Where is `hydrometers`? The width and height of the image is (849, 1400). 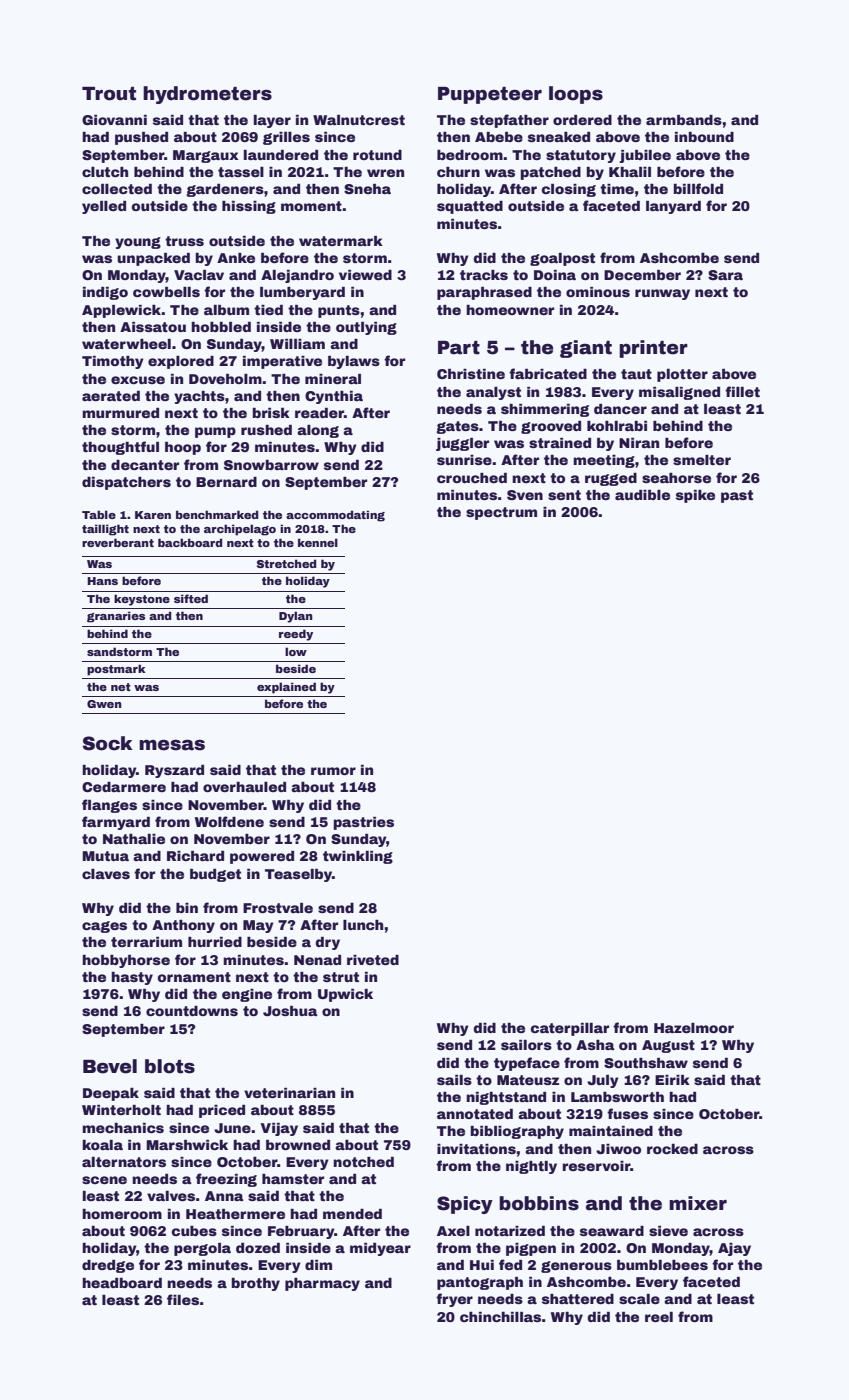
hydrometers is located at coordinates (207, 95).
